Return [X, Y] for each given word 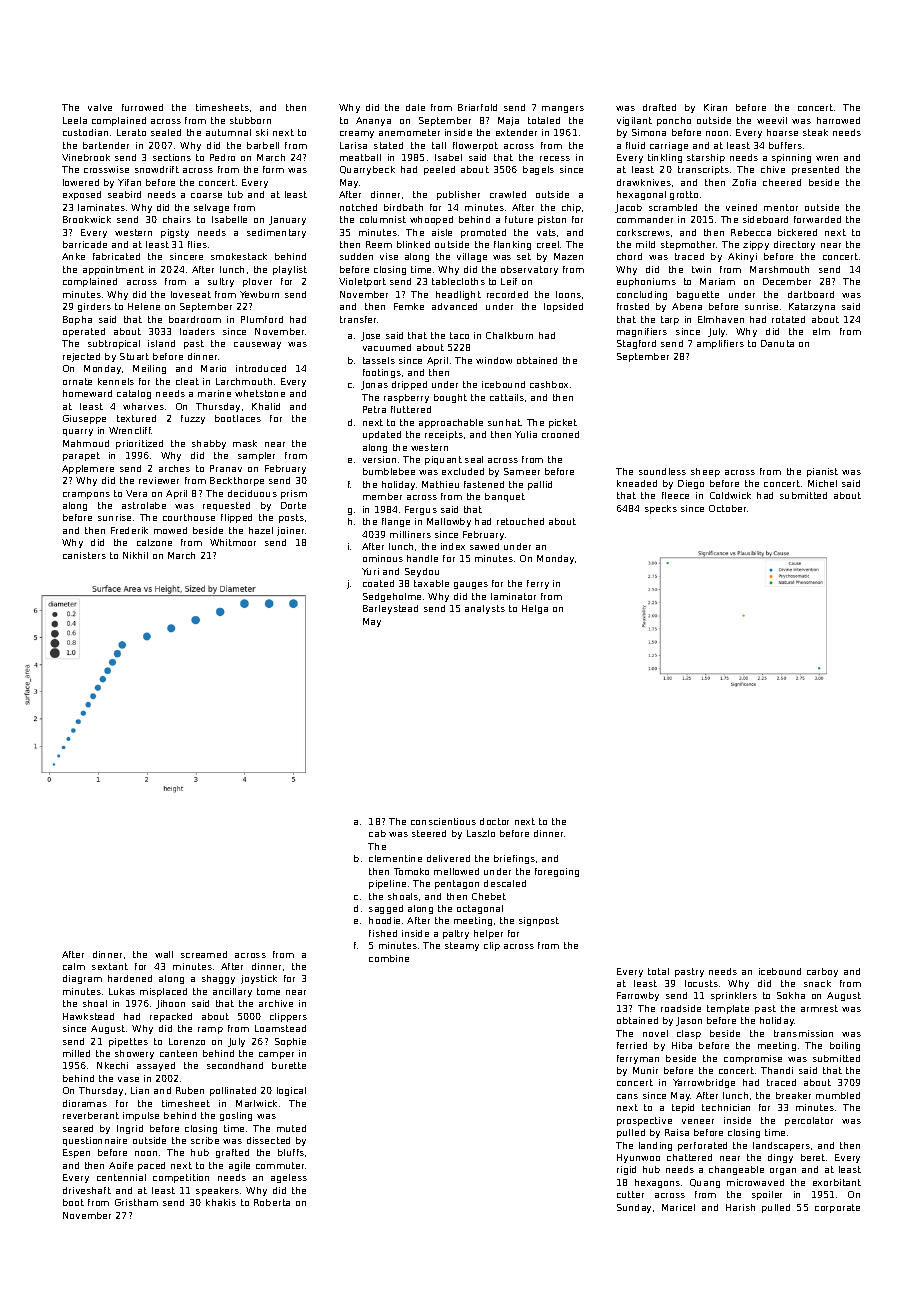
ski [262, 132]
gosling [236, 1116]
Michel [822, 483]
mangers [563, 109]
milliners [410, 534]
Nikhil [135, 555]
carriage [669, 146]
